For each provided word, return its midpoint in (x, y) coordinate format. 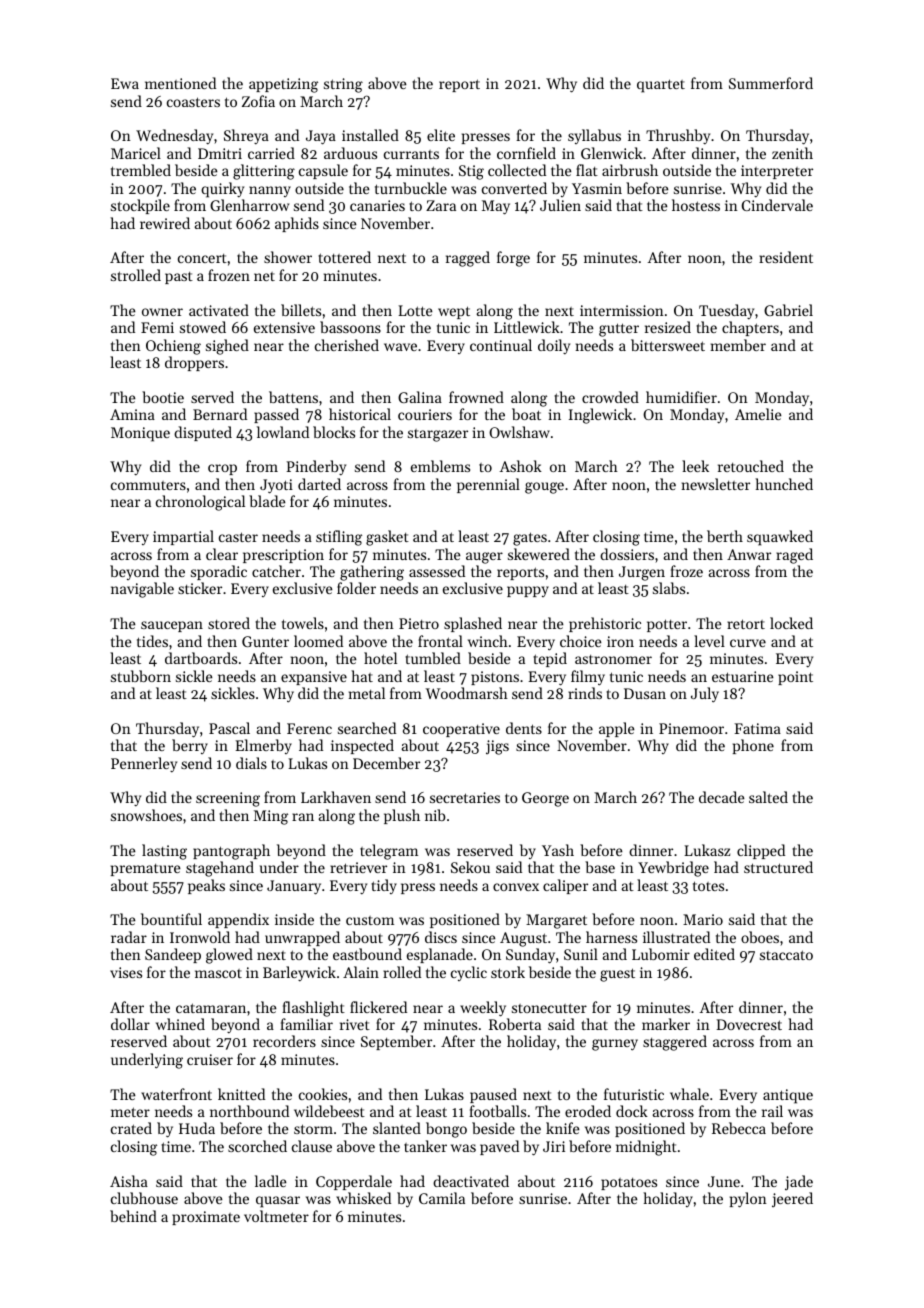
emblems (440, 466)
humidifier (681, 397)
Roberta (515, 1024)
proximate (206, 1218)
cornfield (526, 153)
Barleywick (299, 973)
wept (454, 312)
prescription (283, 556)
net (264, 276)
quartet (661, 86)
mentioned (180, 83)
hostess (696, 205)
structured (778, 867)
